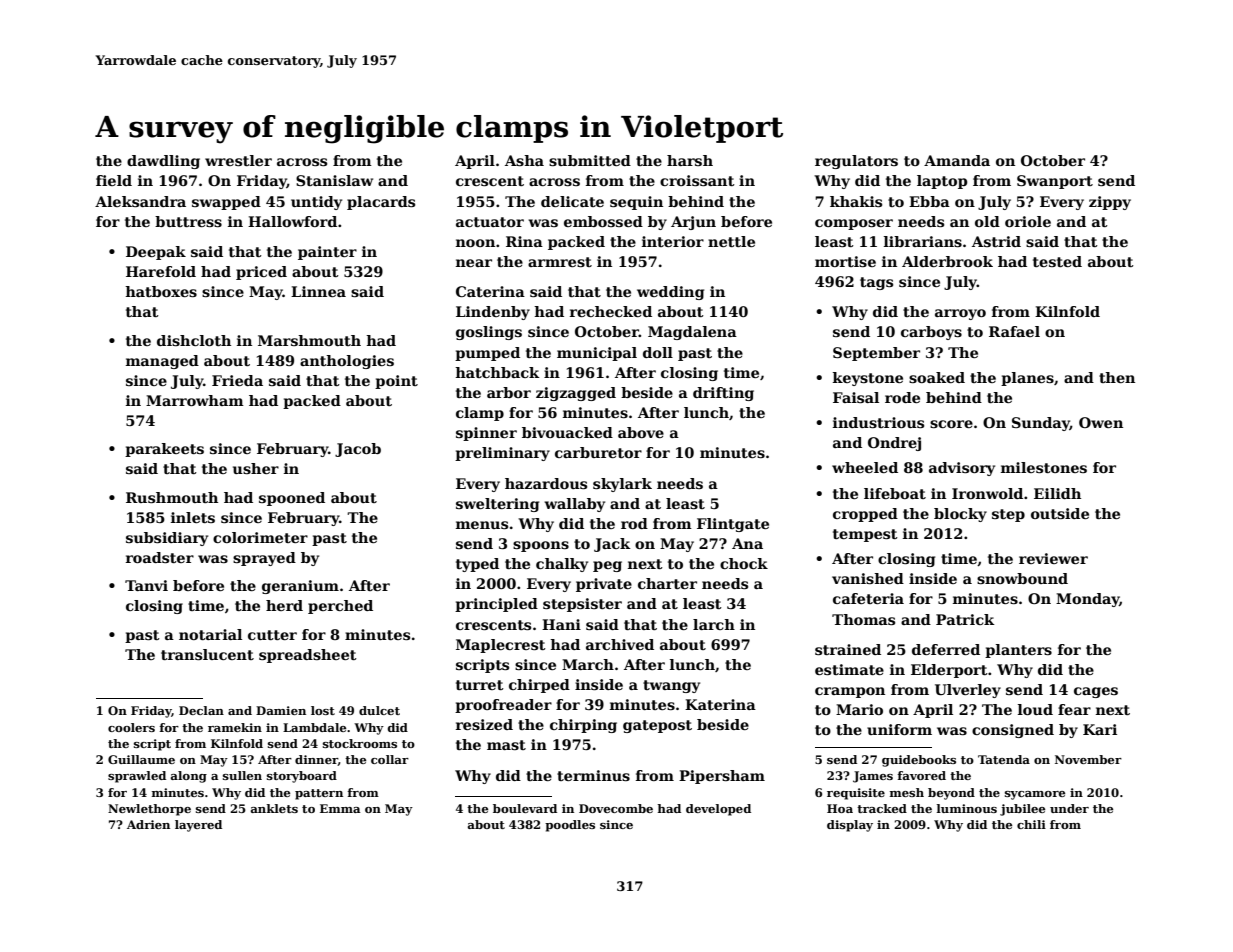 The height and width of the screenshot is (952, 1233). I want to click on Eilidh, so click(1057, 493).
